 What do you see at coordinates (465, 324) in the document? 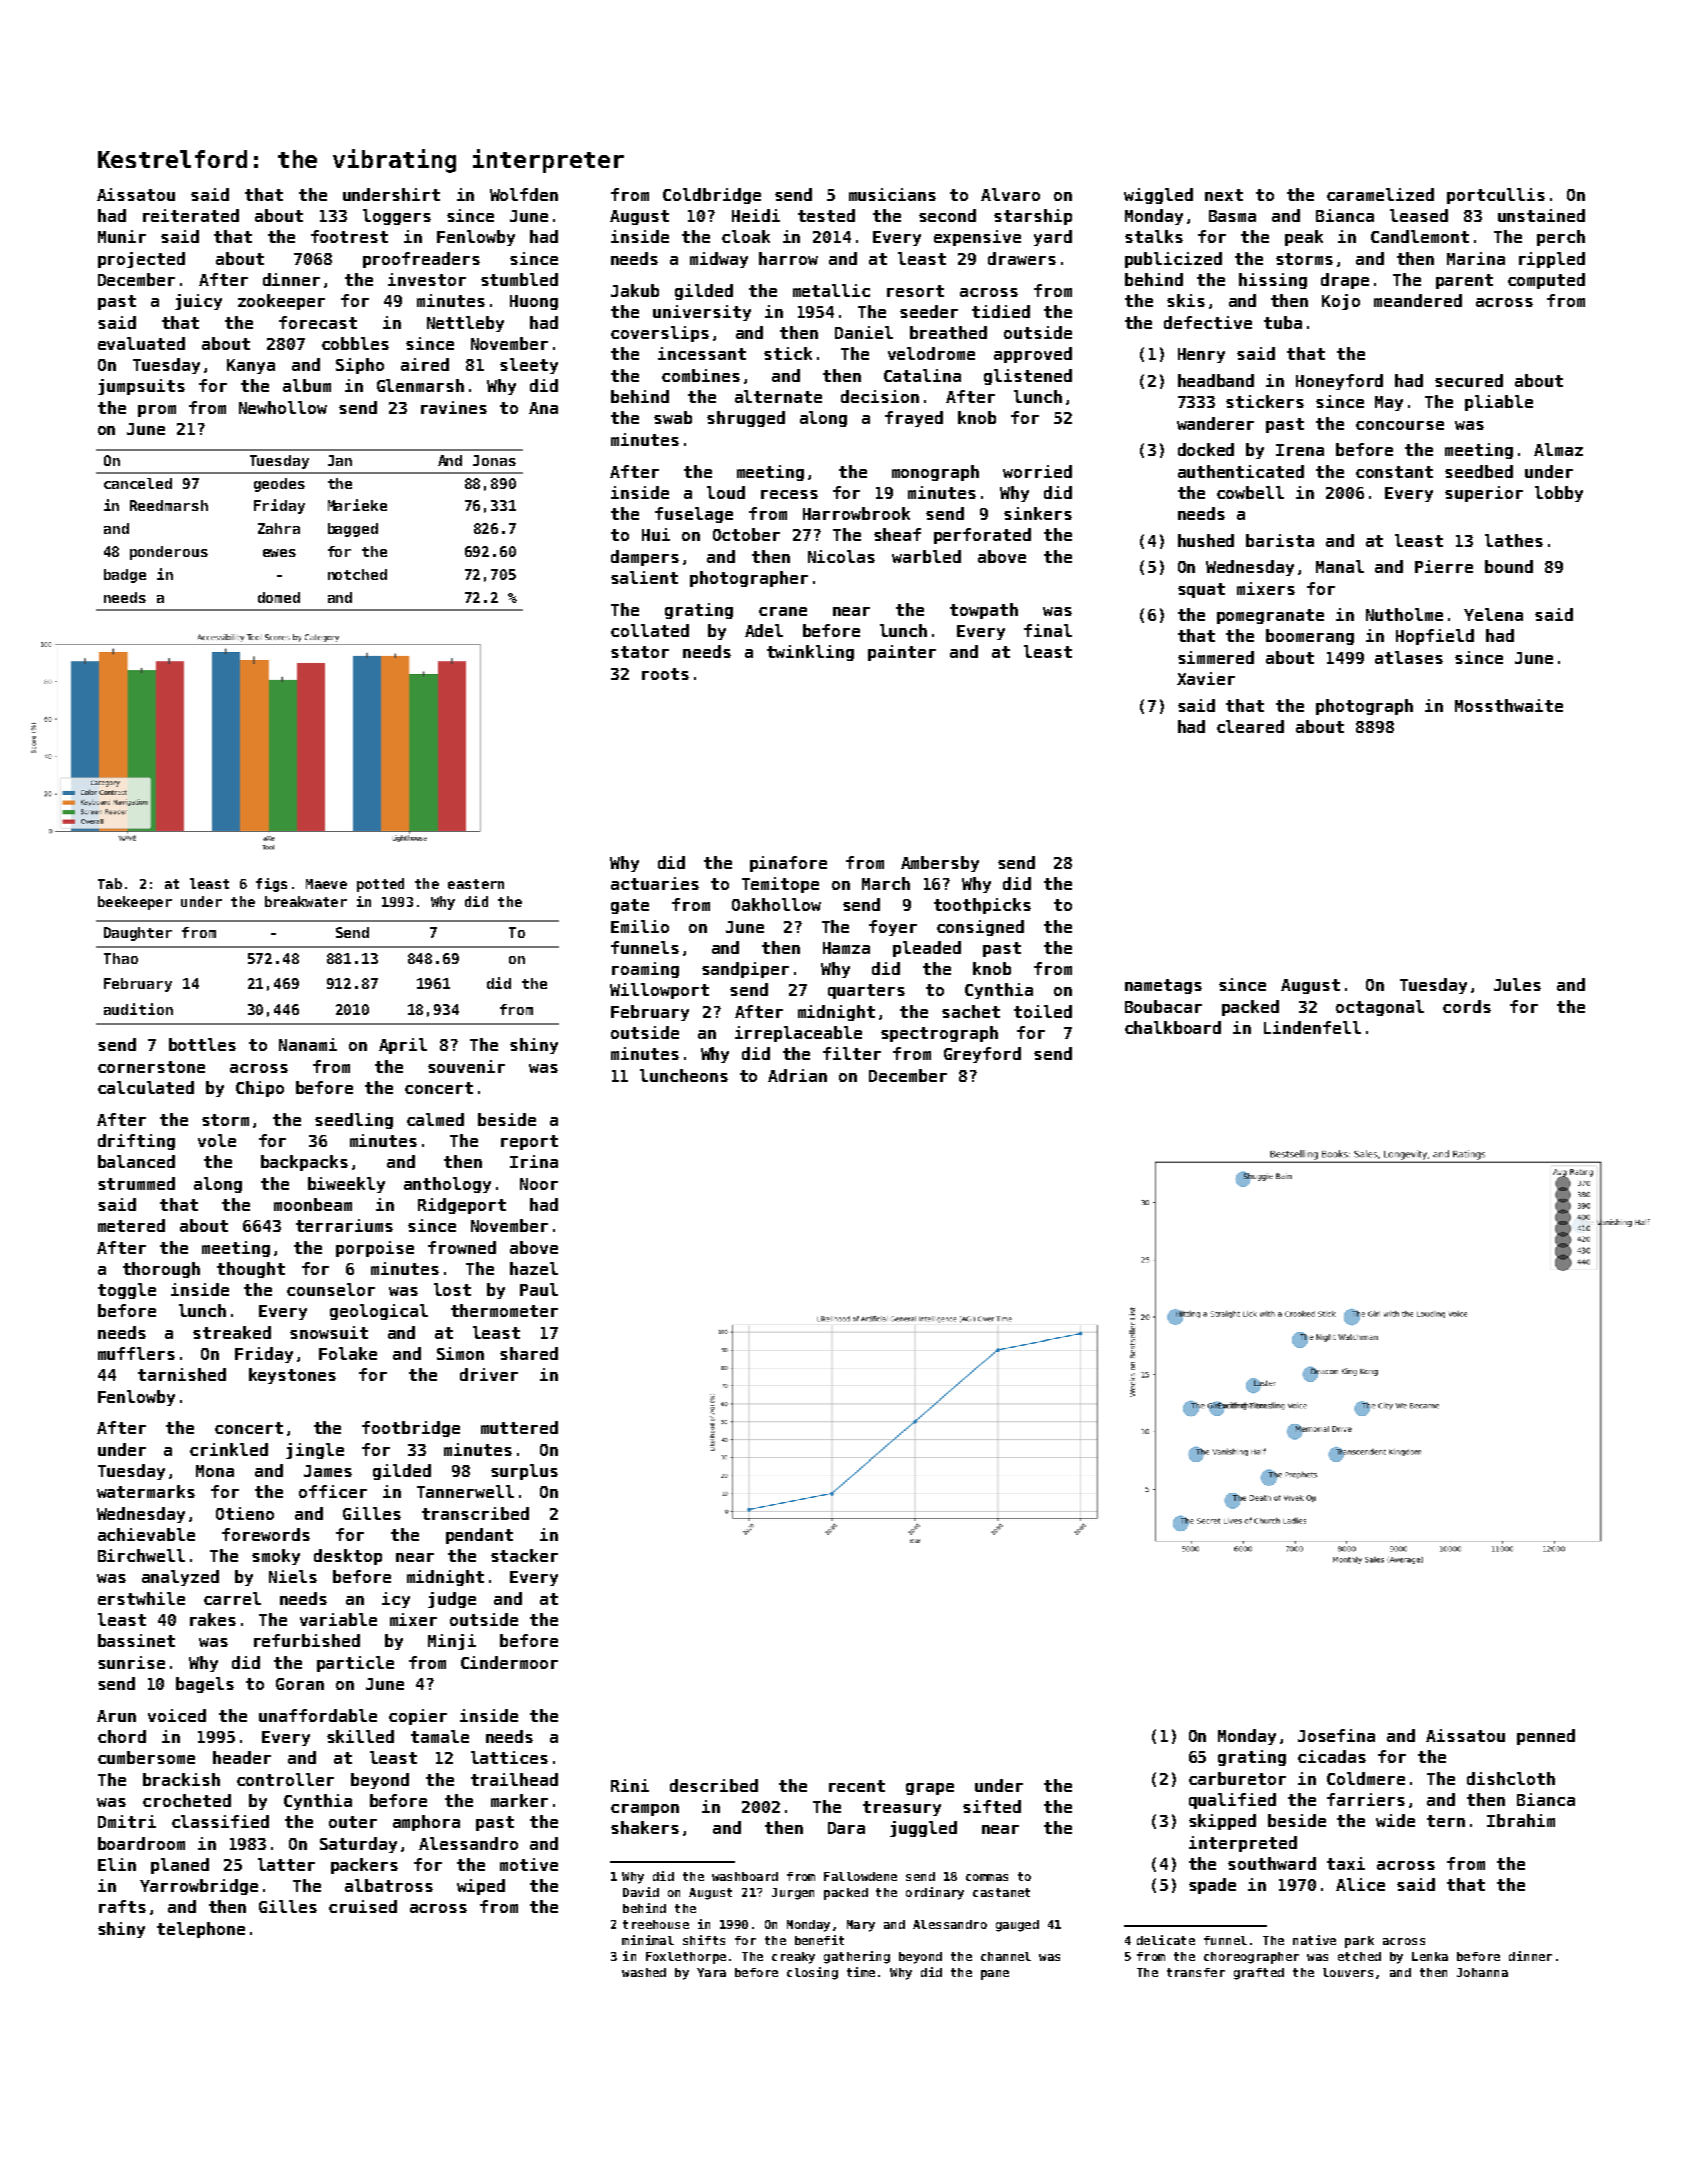
I see `Nettleby` at bounding box center [465, 324].
